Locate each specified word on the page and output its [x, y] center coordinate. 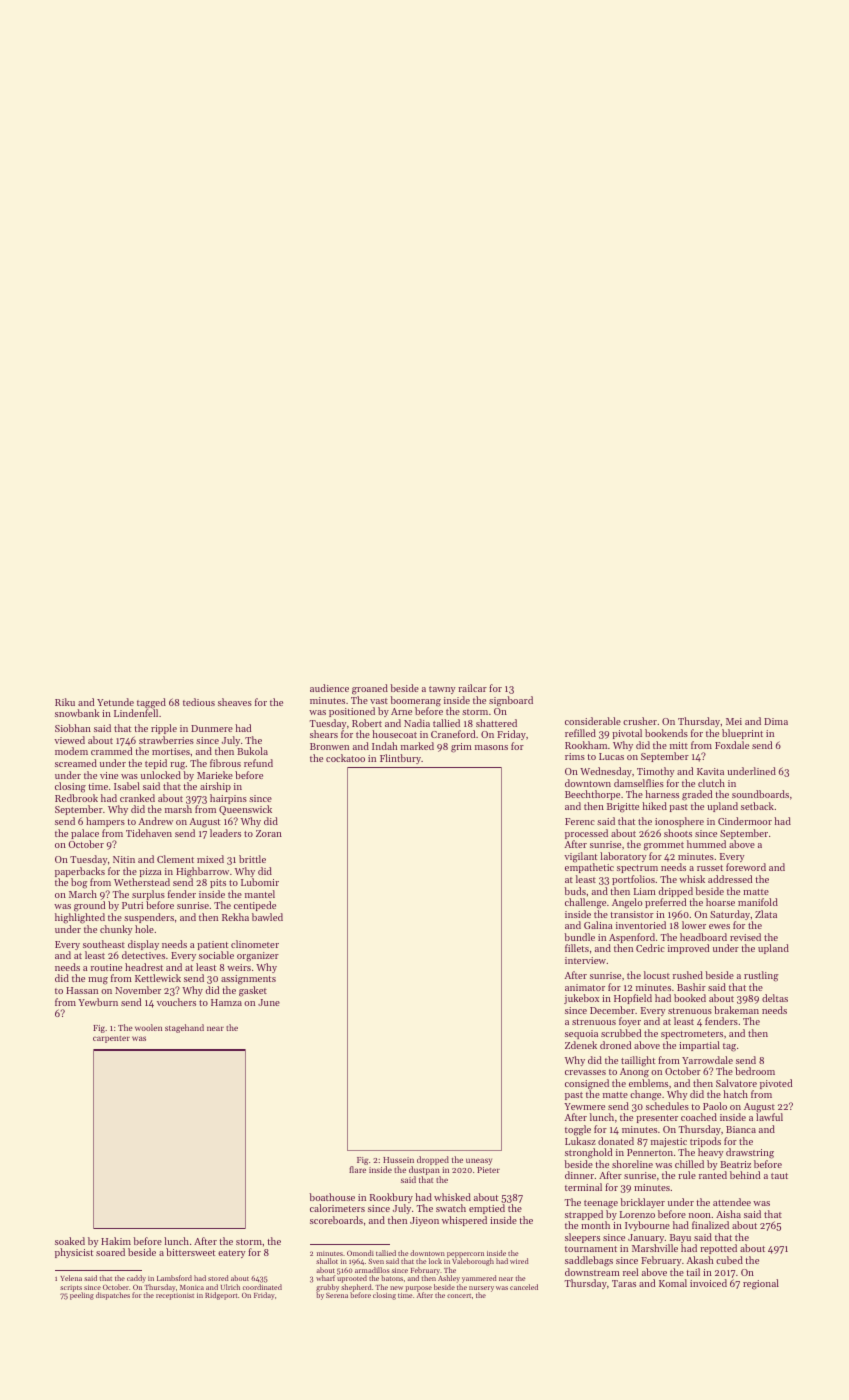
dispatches [113, 1296]
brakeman [736, 1010]
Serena [337, 1295]
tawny [442, 690]
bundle [579, 937]
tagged [151, 703]
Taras [624, 1283]
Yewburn [98, 1002]
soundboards [760, 794]
